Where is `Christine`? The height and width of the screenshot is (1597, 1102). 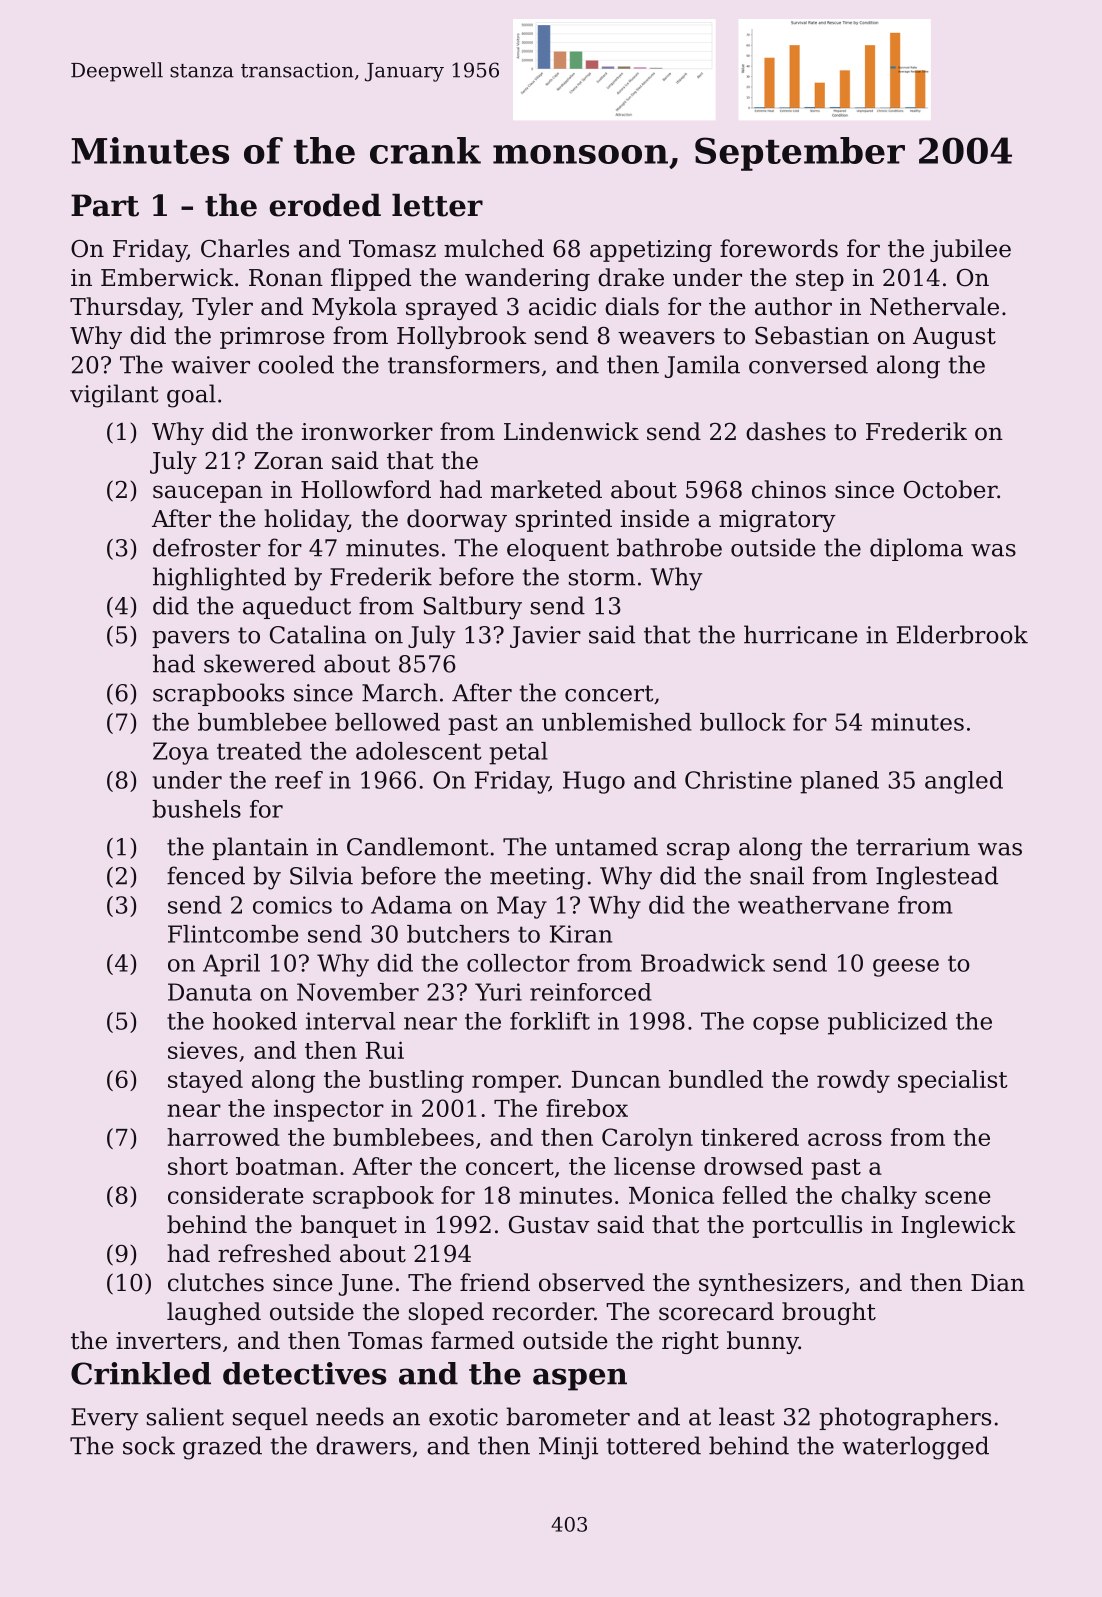 Christine is located at coordinates (738, 780).
